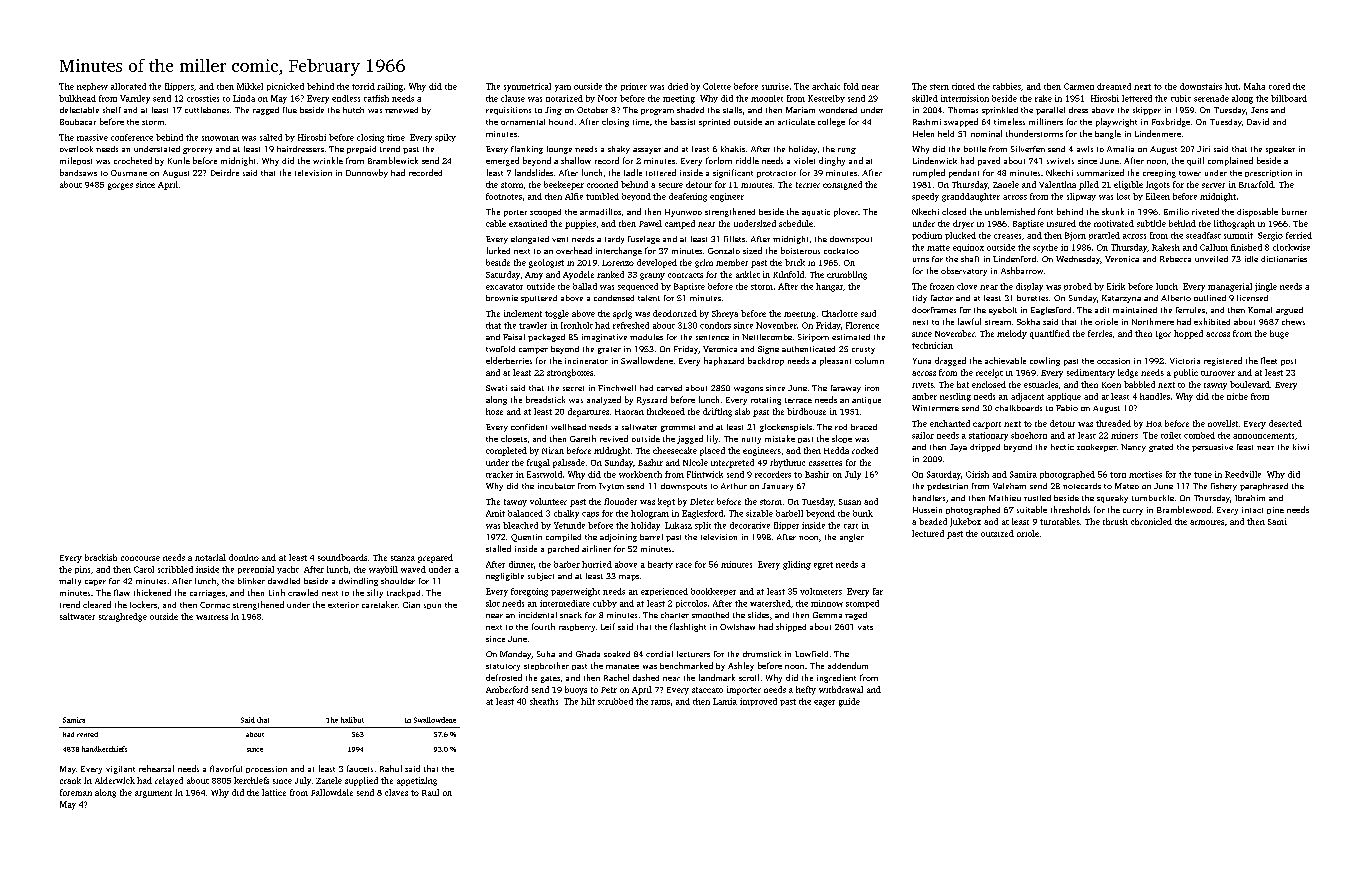 This image has width=1372, height=887. Describe the element at coordinates (120, 186) in the image. I see `gorges` at that location.
